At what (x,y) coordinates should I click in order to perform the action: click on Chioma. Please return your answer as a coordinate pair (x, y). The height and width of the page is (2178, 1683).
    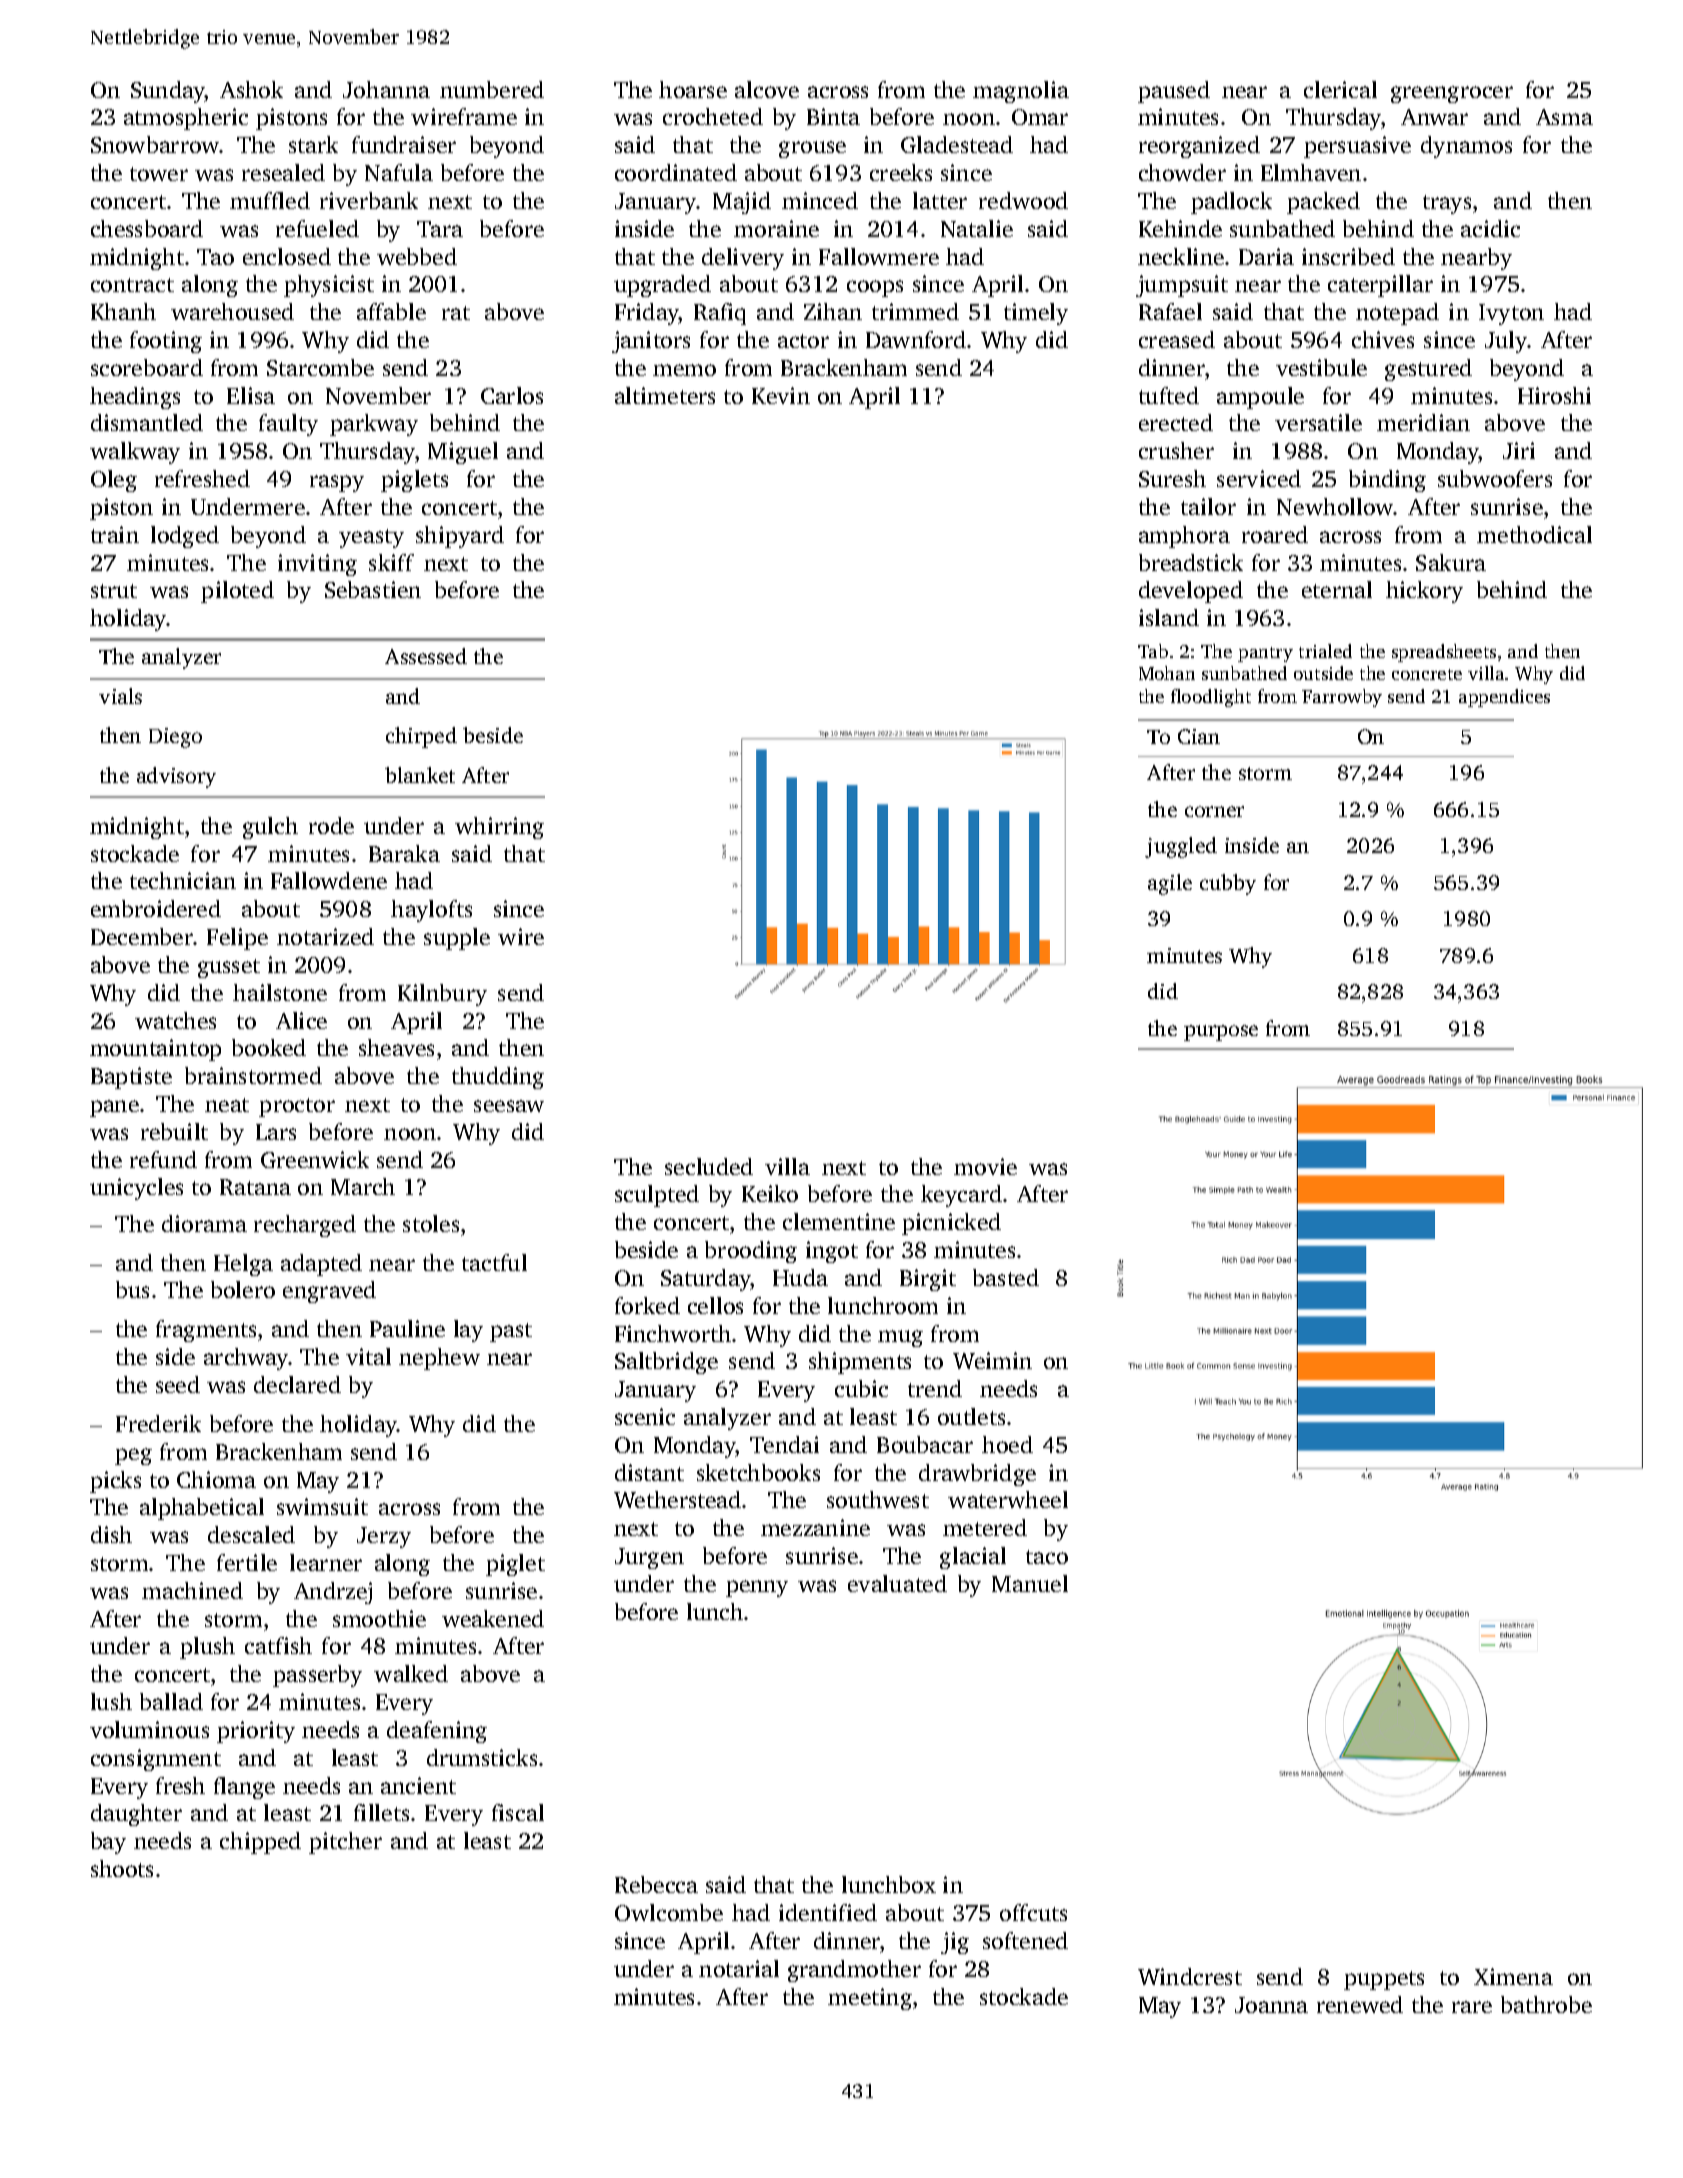
    Looking at the image, I should click on (216, 1479).
